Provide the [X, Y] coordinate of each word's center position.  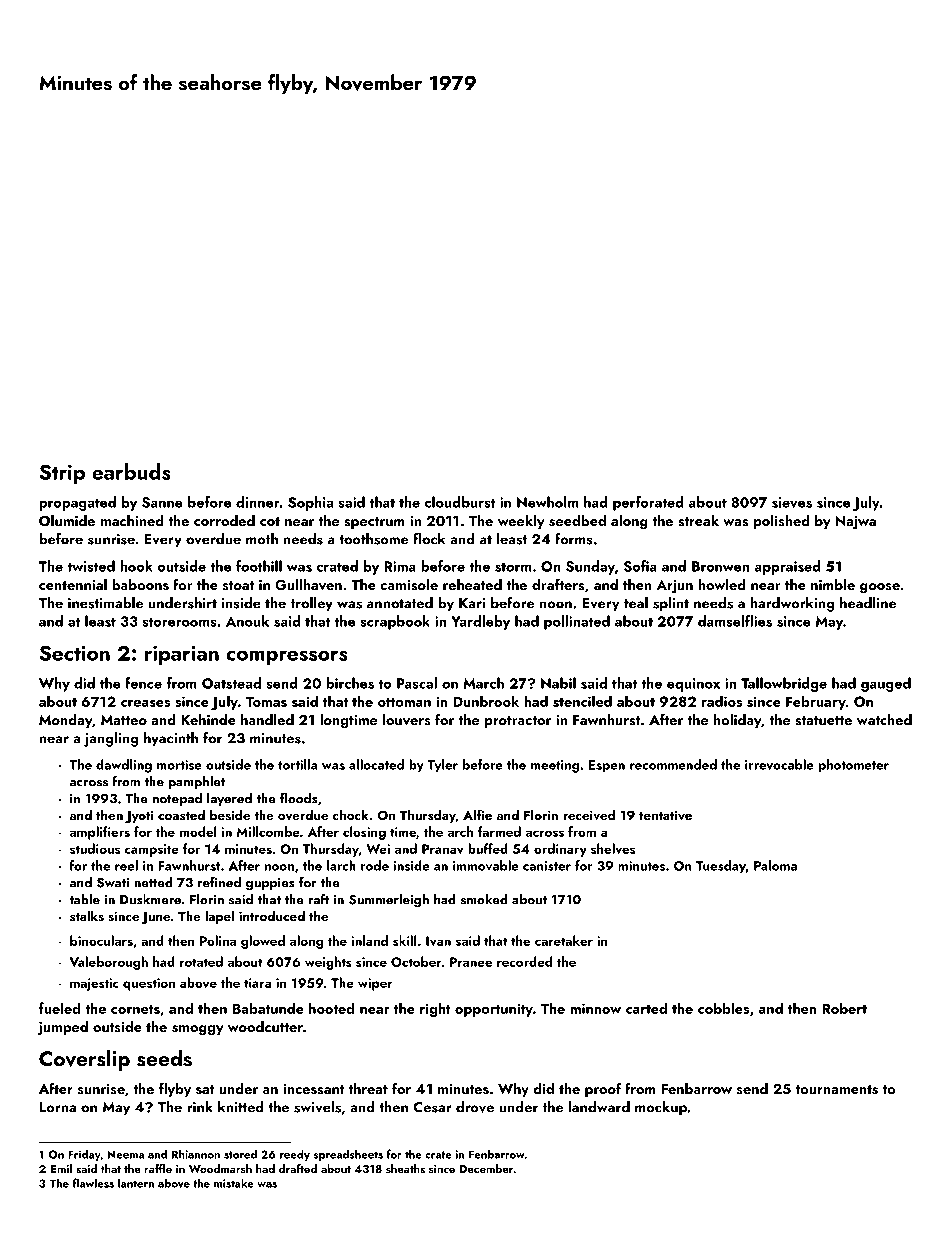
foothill [259, 566]
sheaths [405, 1168]
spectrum [374, 523]
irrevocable [779, 764]
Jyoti [139, 816]
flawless [93, 1183]
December [487, 1168]
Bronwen [720, 566]
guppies [270, 884]
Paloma [775, 865]
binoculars [101, 940]
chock [350, 814]
